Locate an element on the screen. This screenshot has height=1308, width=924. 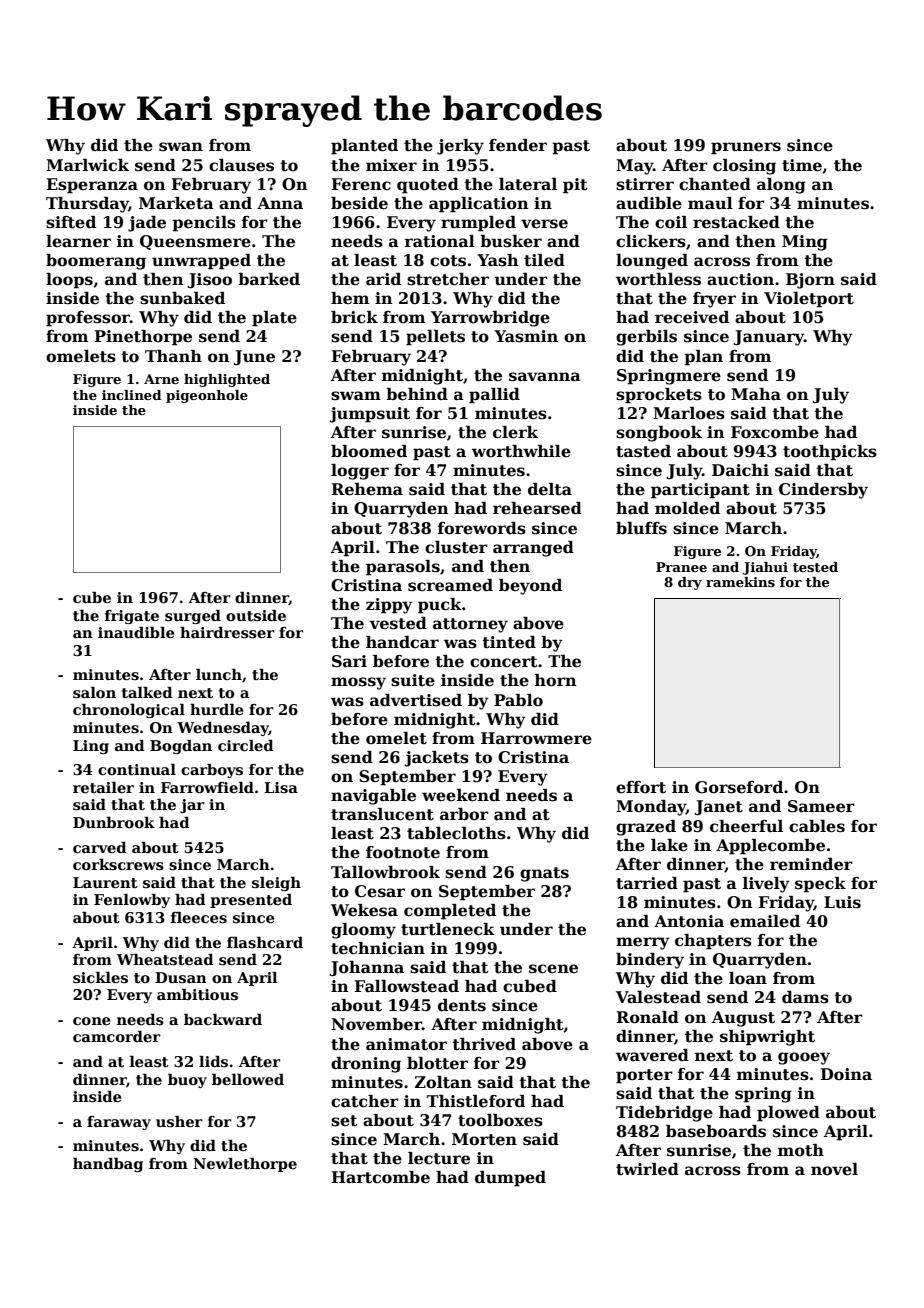
horn is located at coordinates (556, 680).
